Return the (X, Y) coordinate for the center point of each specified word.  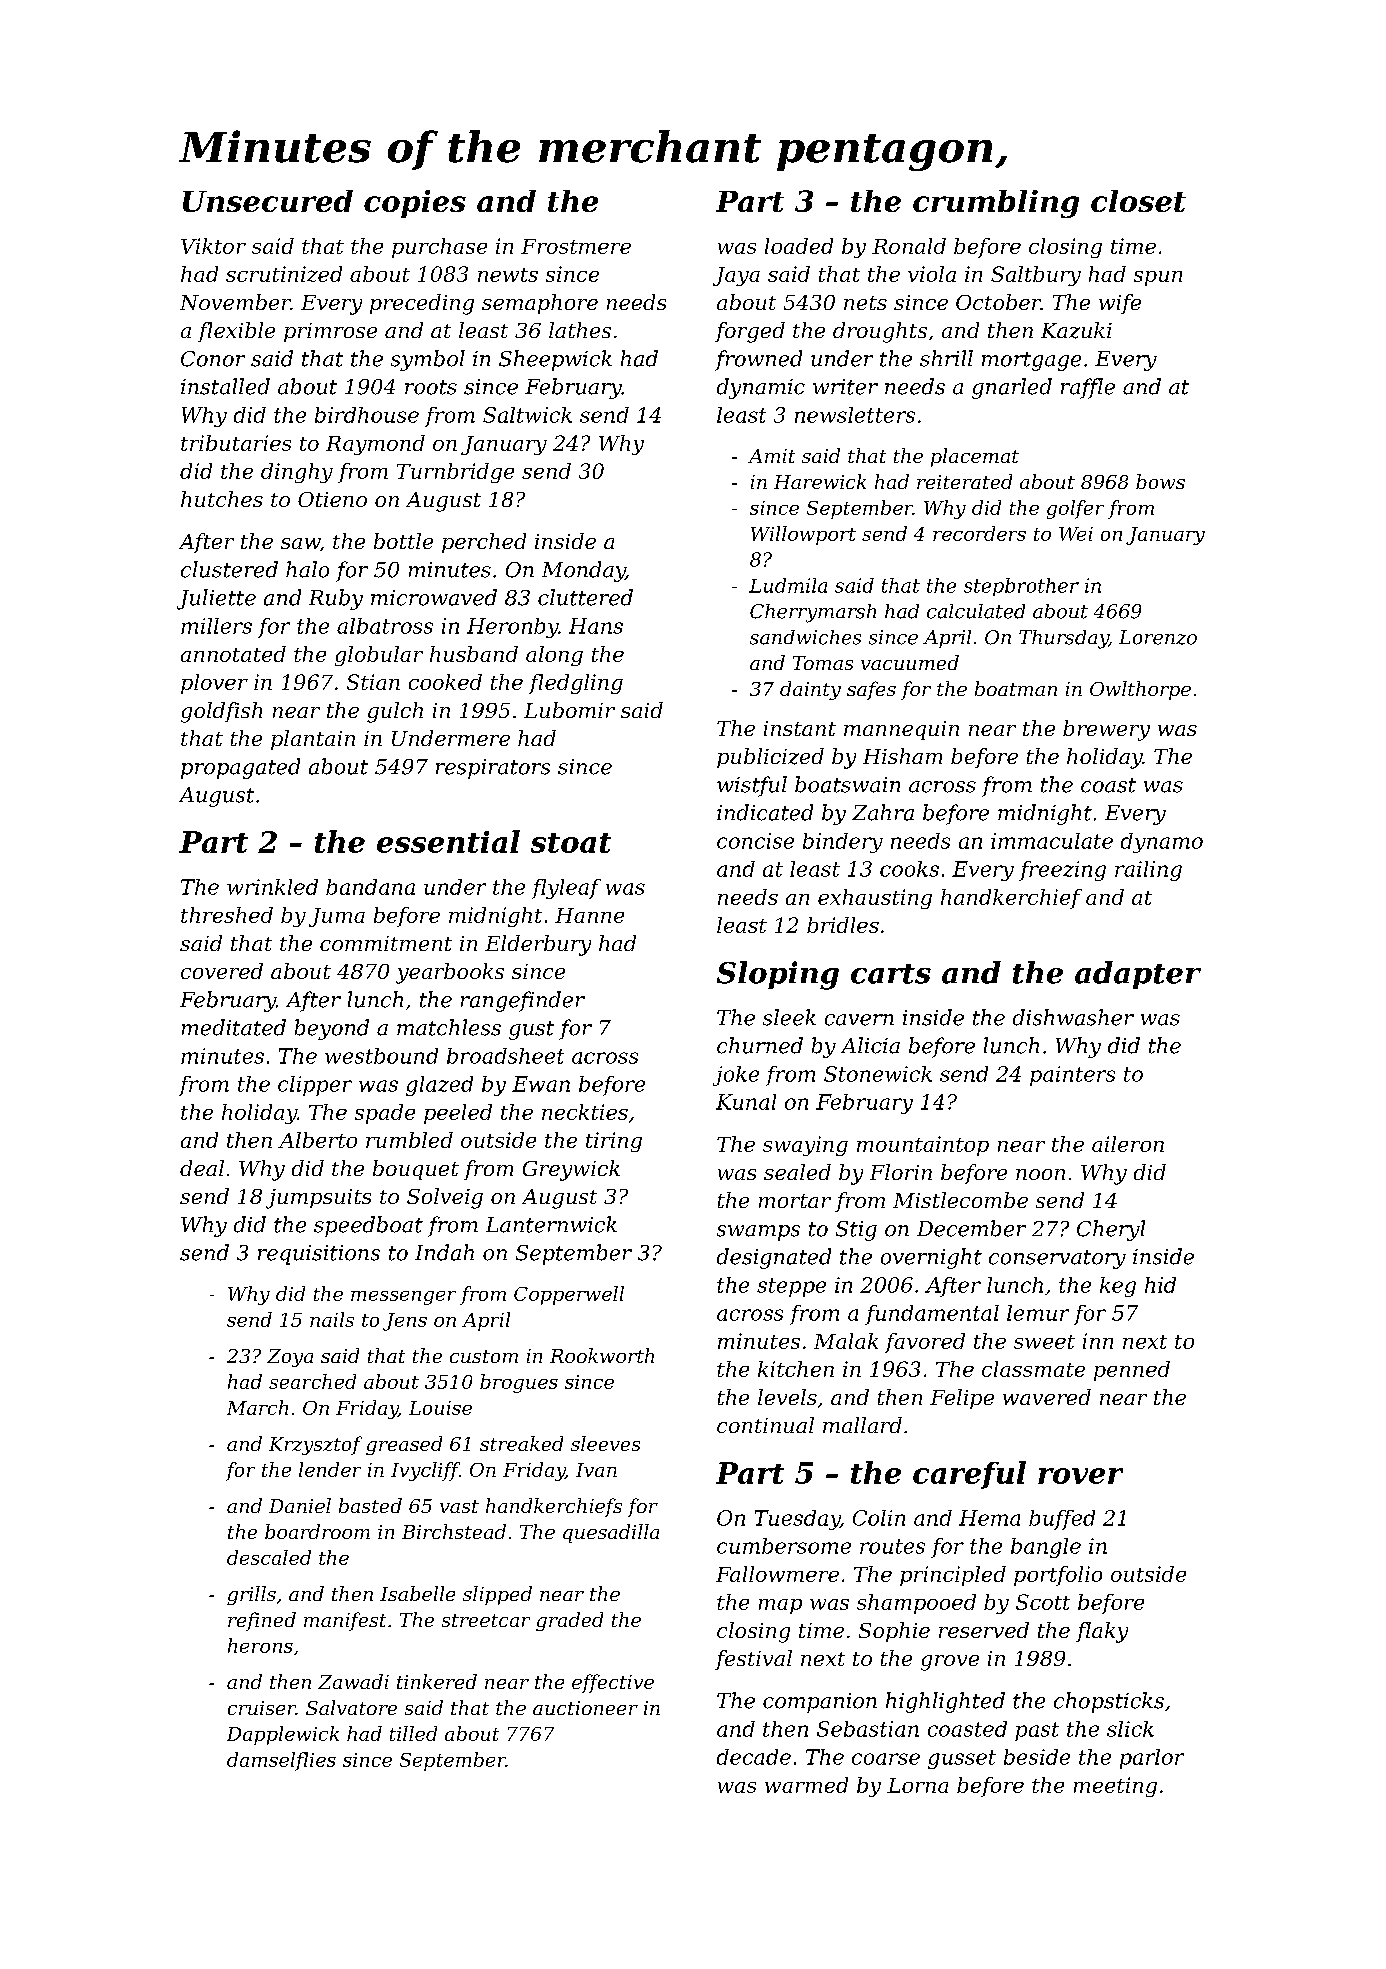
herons (260, 1645)
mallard (862, 1425)
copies (415, 204)
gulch (395, 712)
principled (953, 1576)
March (257, 1407)
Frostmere (576, 246)
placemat (975, 457)
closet (1138, 201)
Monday (584, 571)
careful (969, 1475)
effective (613, 1683)
